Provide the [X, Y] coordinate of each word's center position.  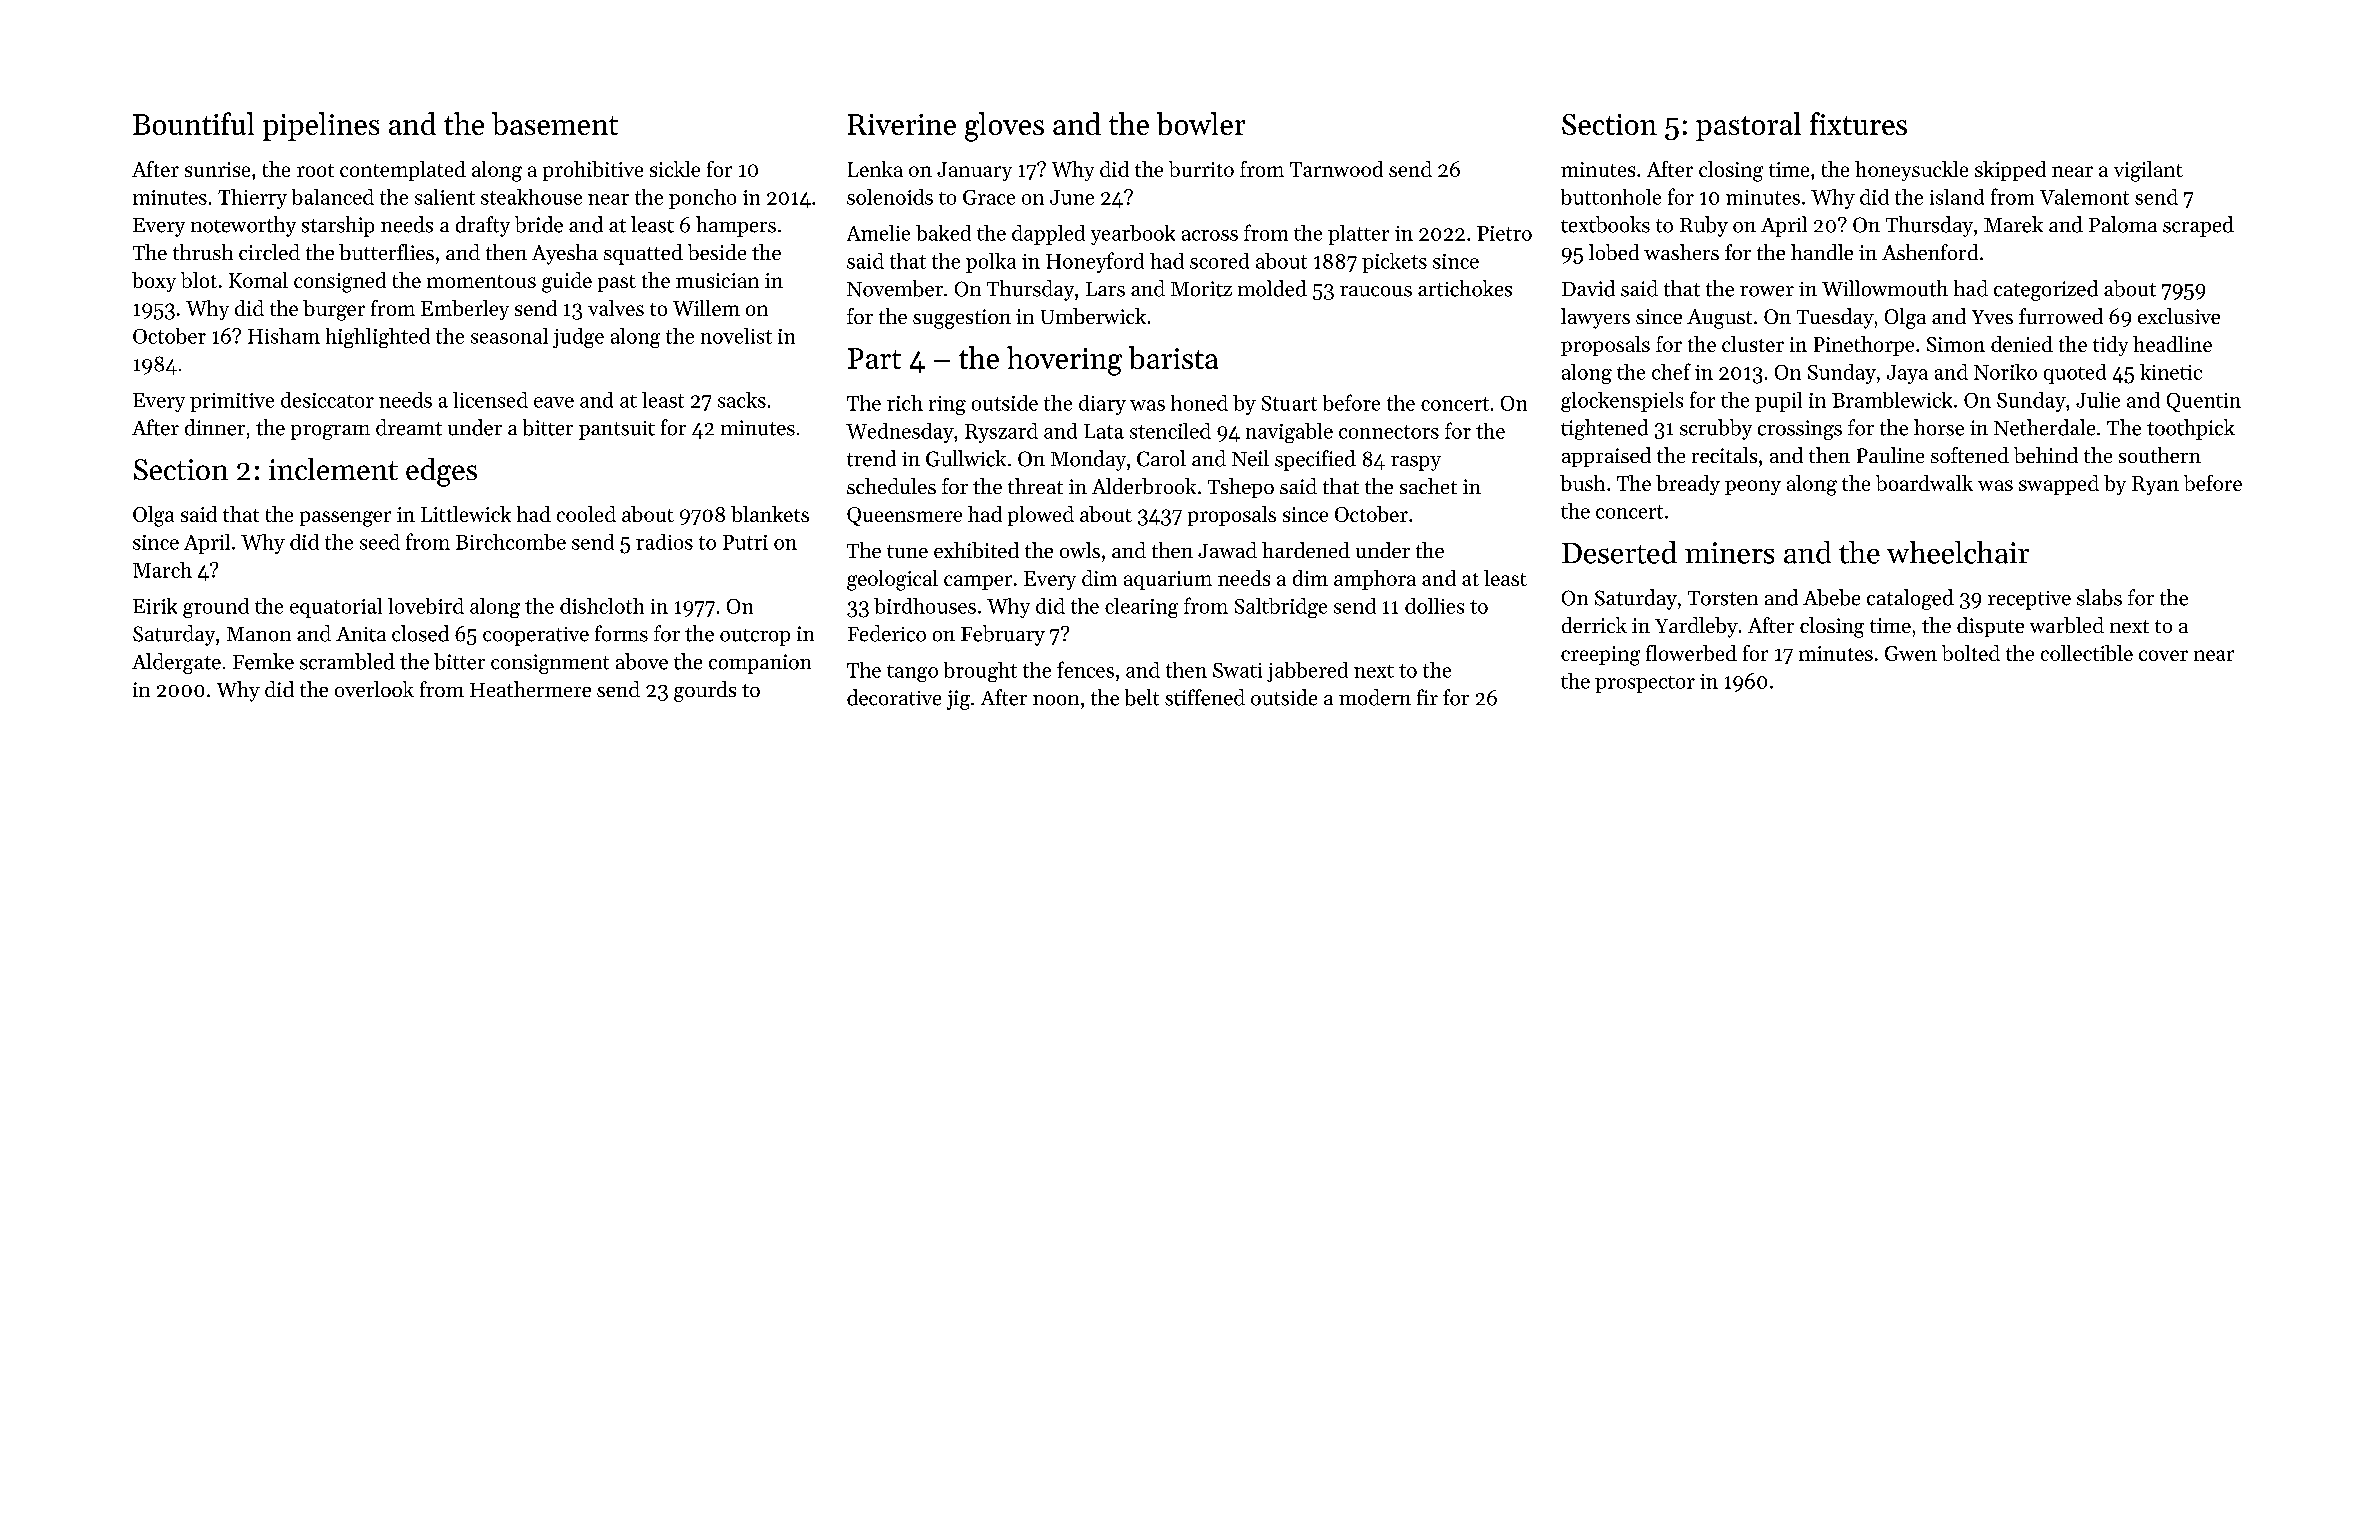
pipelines [321, 126]
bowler [1201, 123]
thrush [203, 252]
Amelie [878, 233]
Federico [887, 633]
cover [2163, 655]
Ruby [1704, 226]
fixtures [1858, 123]
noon [1056, 700]
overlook [374, 689]
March [162, 570]
